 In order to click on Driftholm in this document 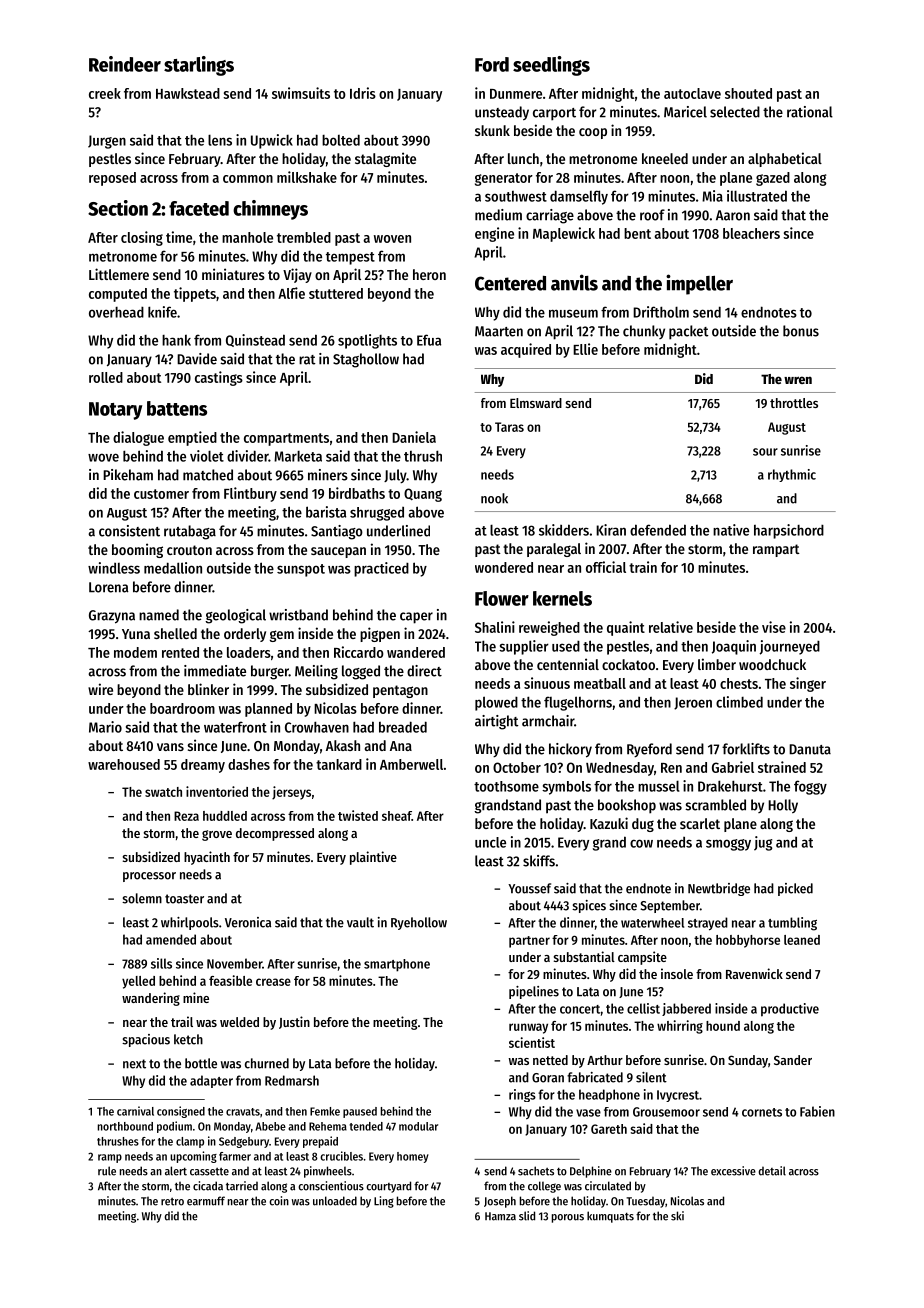, I will do `click(661, 312)`.
